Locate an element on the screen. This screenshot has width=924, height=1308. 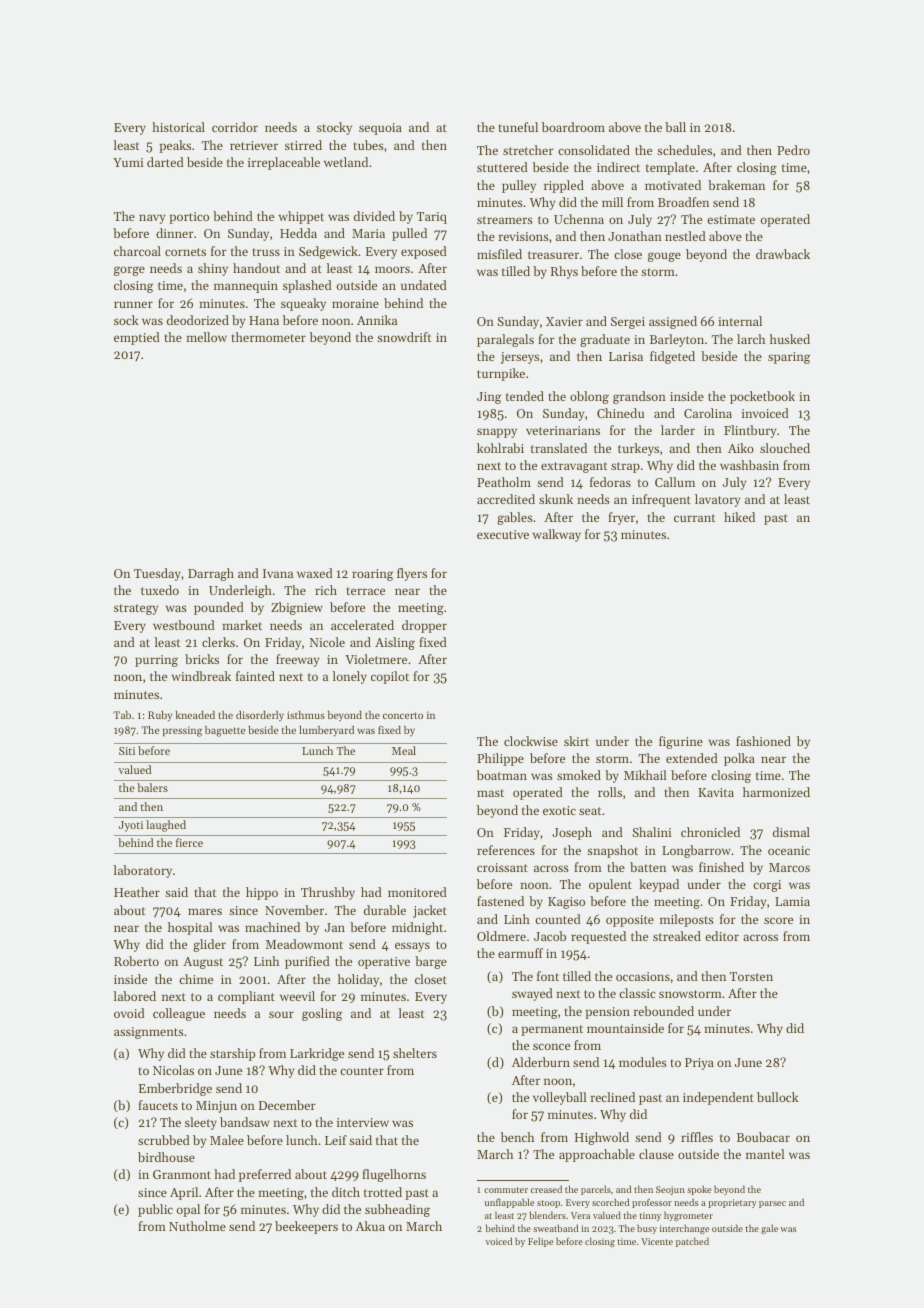
Barleyton is located at coordinates (677, 340).
